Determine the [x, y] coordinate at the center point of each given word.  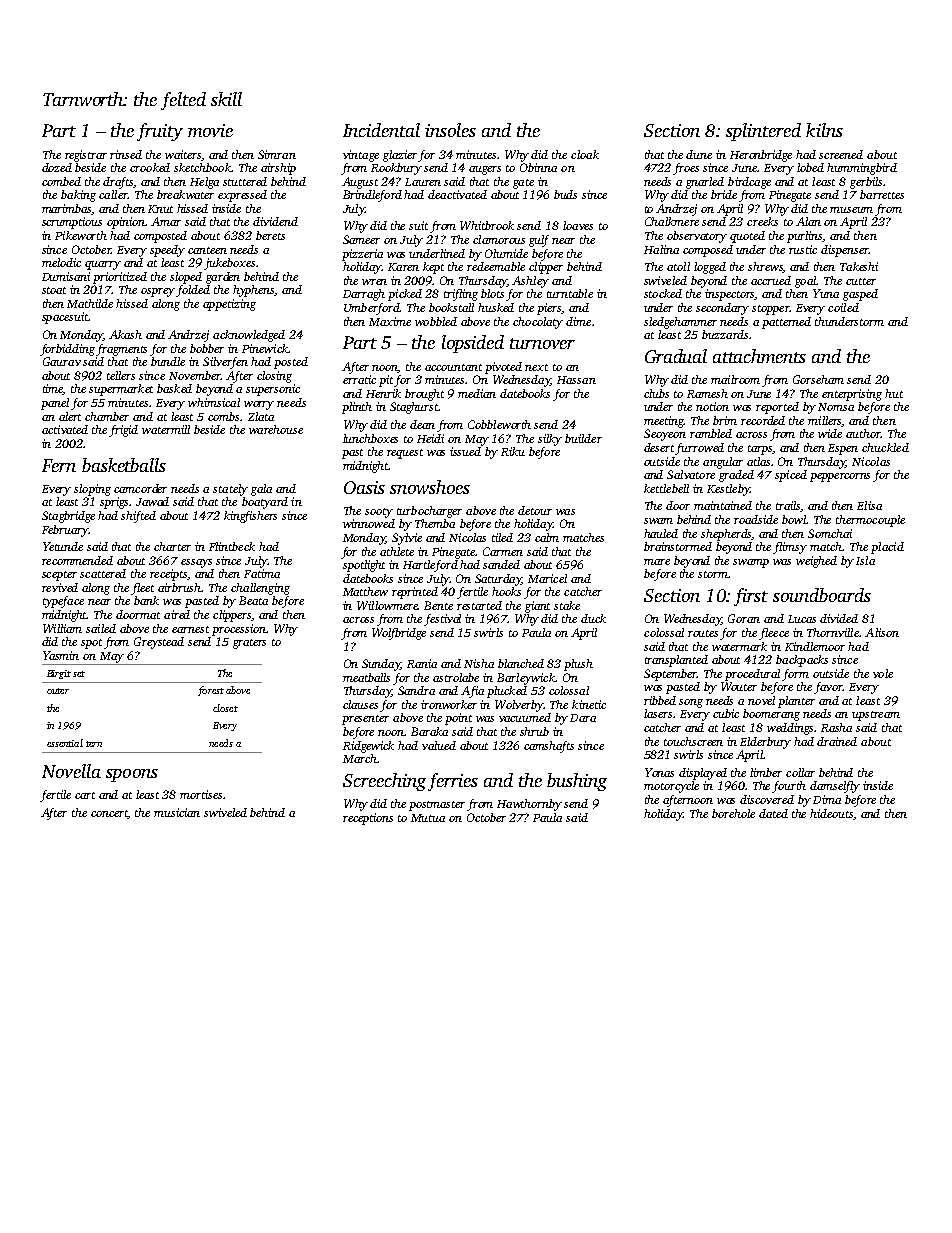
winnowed [369, 523]
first [751, 597]
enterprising [852, 395]
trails [788, 506]
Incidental [381, 130]
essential [65, 743]
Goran [744, 618]
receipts [169, 575]
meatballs [366, 677]
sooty [379, 513]
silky [550, 440]
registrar [86, 156]
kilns [824, 130]
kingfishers [250, 517]
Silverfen [225, 363]
